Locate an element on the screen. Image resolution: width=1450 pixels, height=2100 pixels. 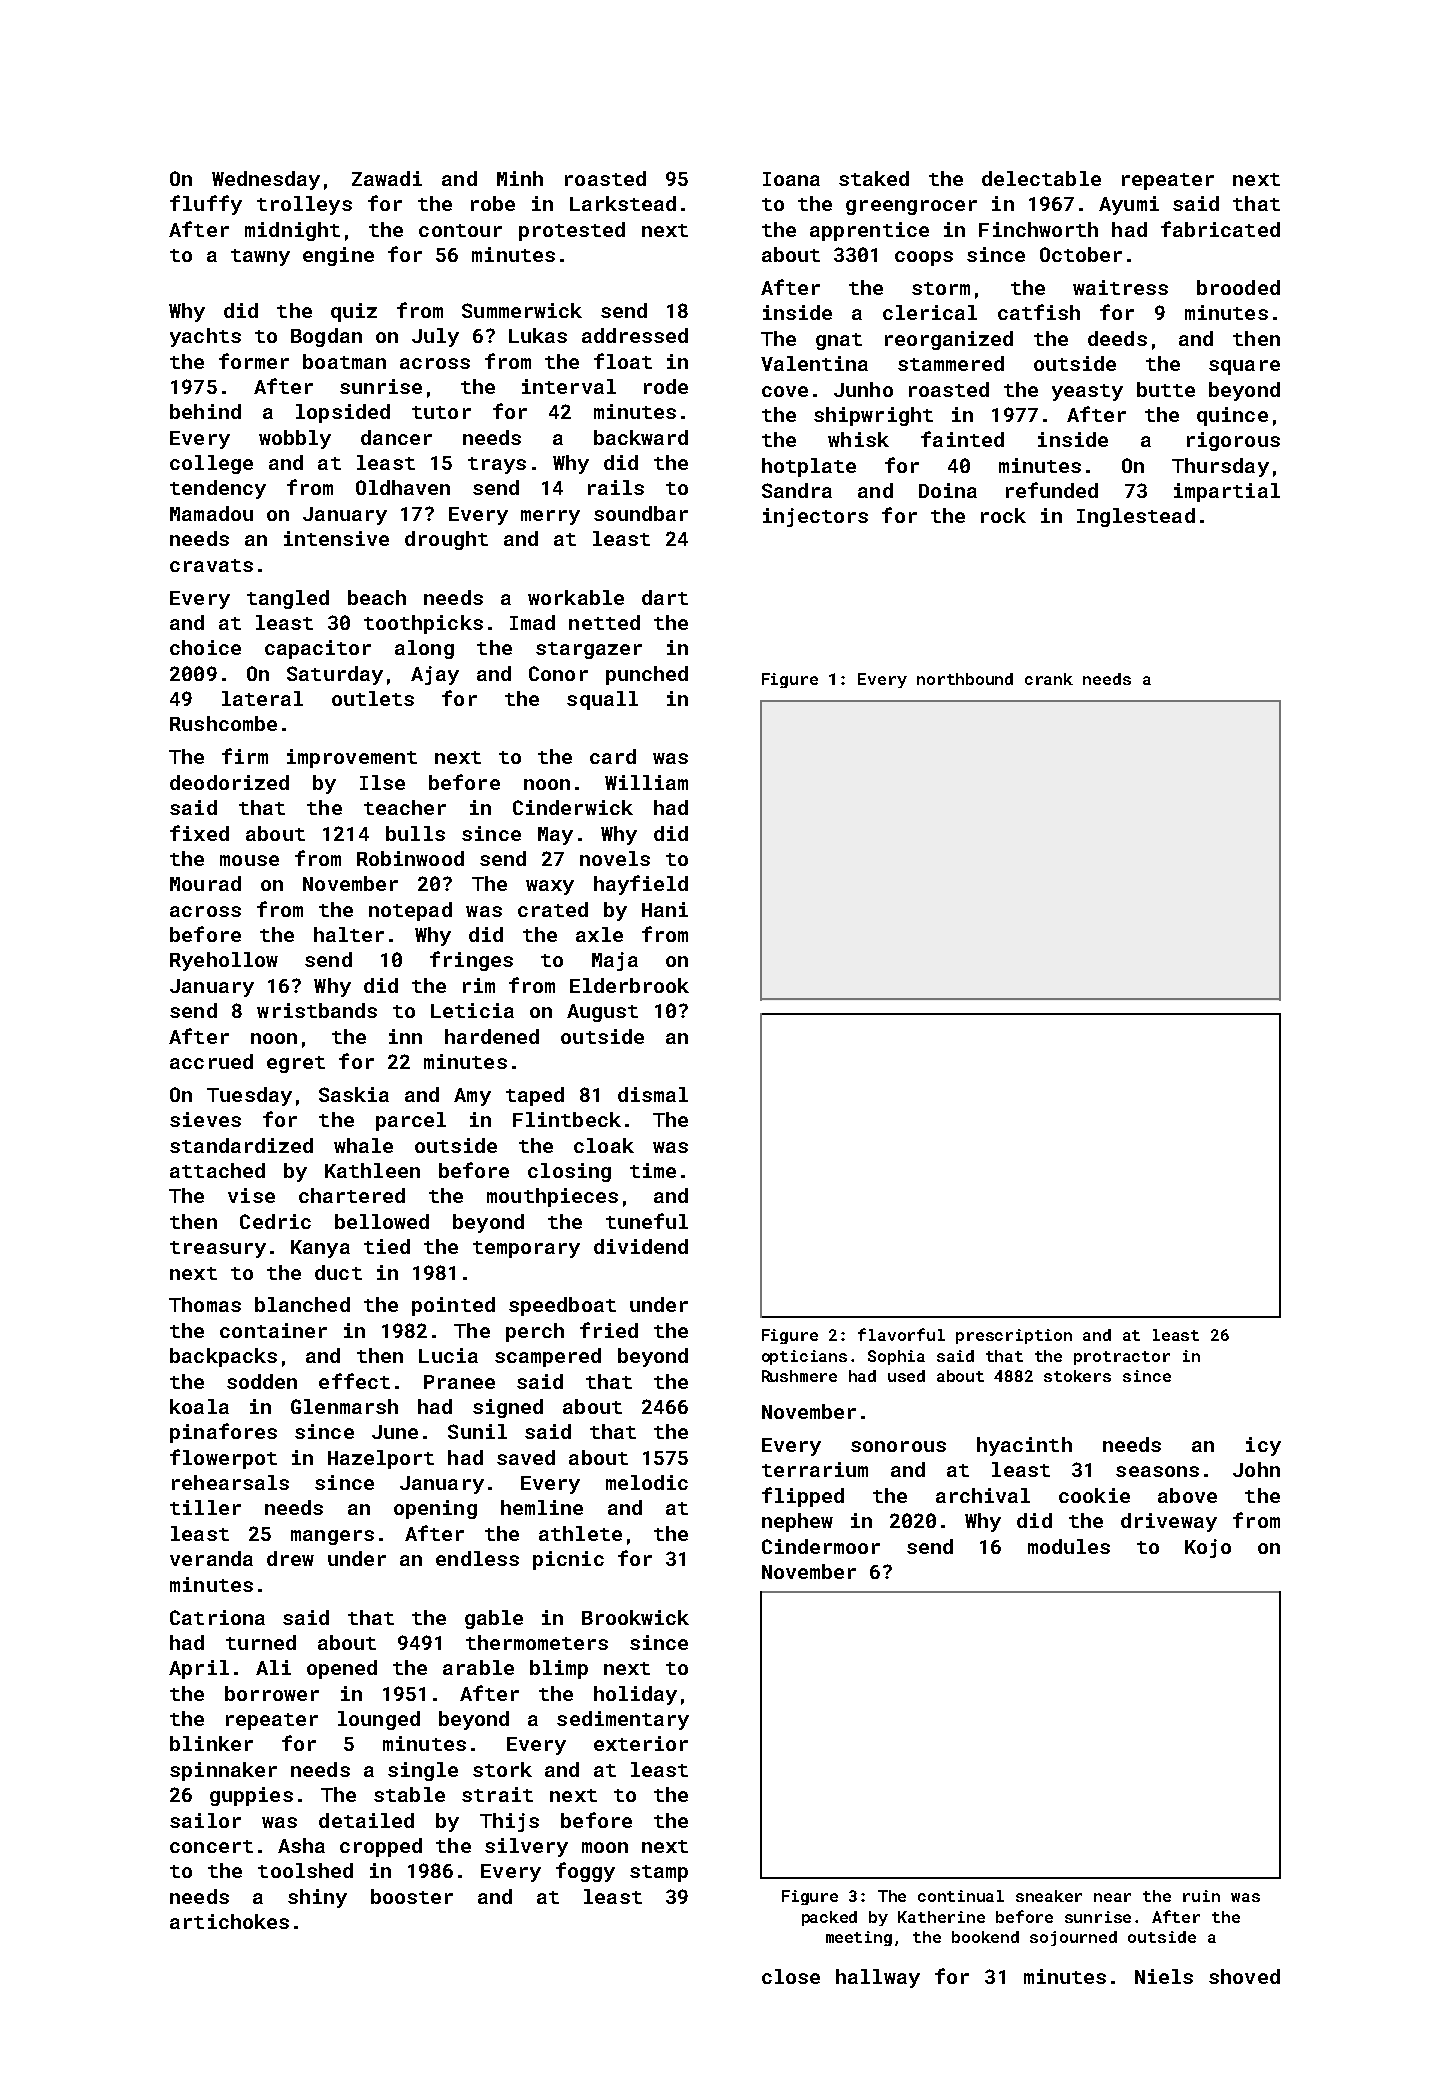
northbound is located at coordinates (965, 679).
